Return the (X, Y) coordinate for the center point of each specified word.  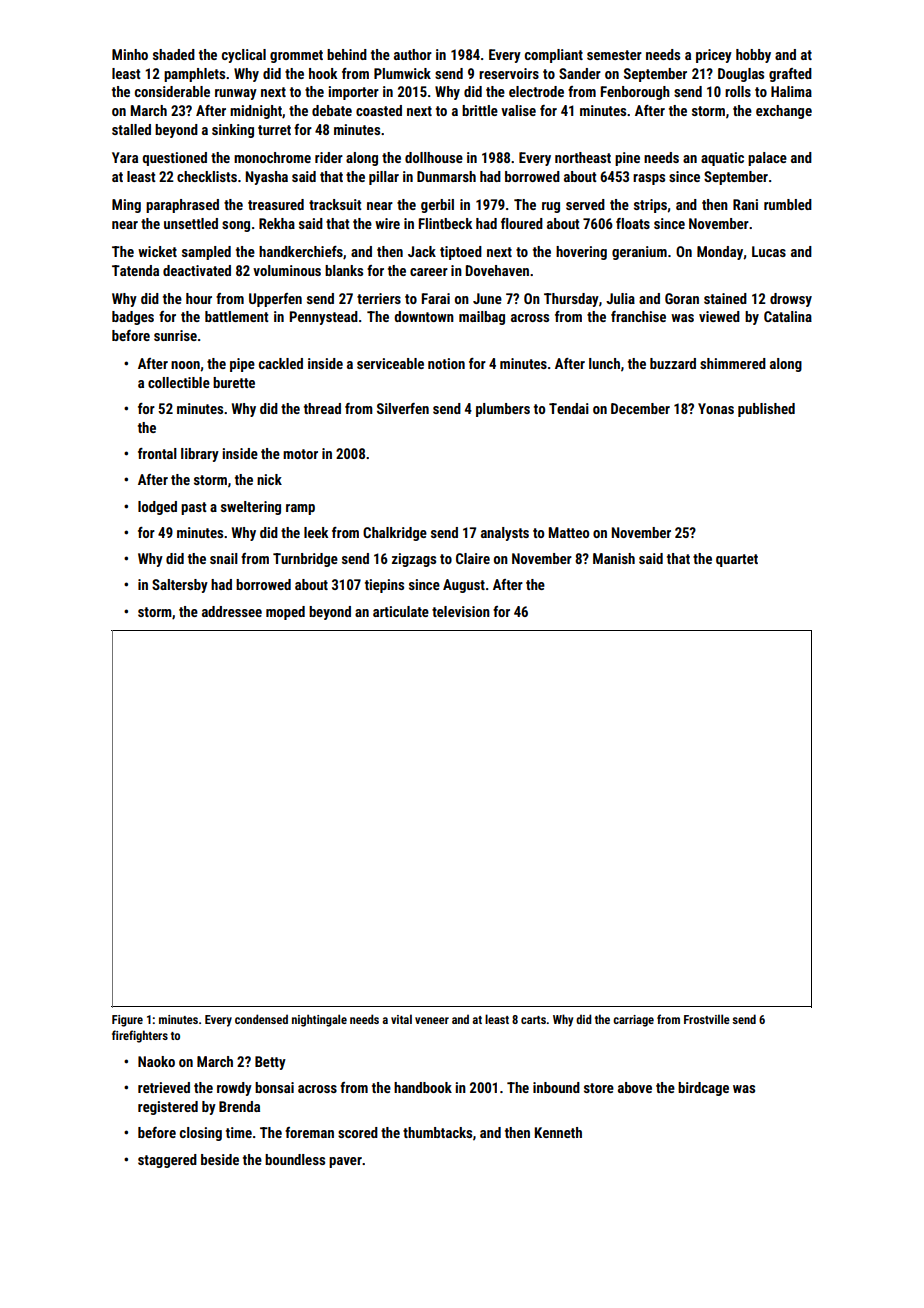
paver (345, 1162)
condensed (261, 1019)
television (461, 611)
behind (347, 54)
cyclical (244, 56)
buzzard (673, 363)
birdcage (703, 1089)
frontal (157, 453)
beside (220, 1159)
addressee (232, 611)
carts (533, 1020)
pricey (714, 56)
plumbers (503, 410)
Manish (614, 558)
